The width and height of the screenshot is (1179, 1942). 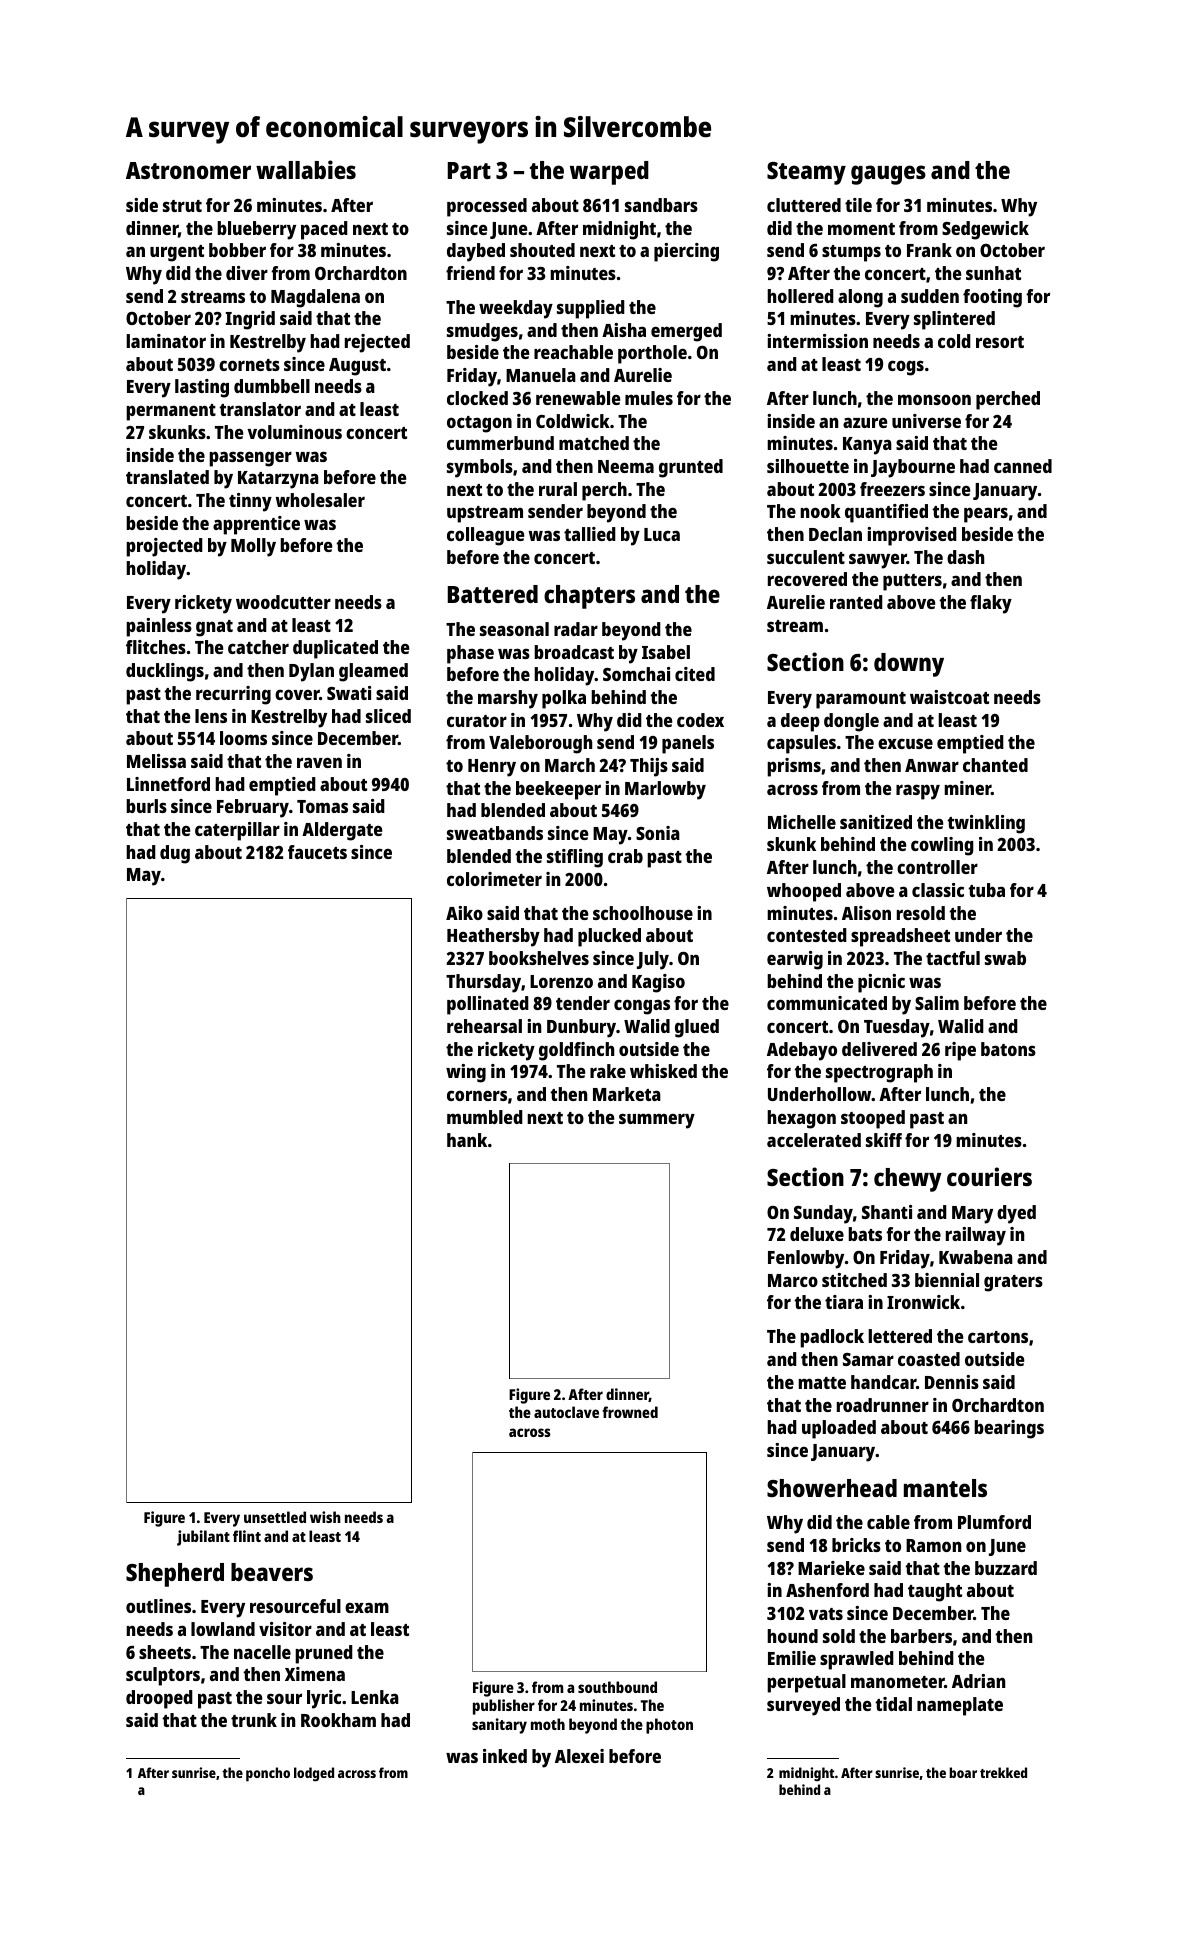 What do you see at coordinates (306, 169) in the screenshot?
I see `wallabies` at bounding box center [306, 169].
